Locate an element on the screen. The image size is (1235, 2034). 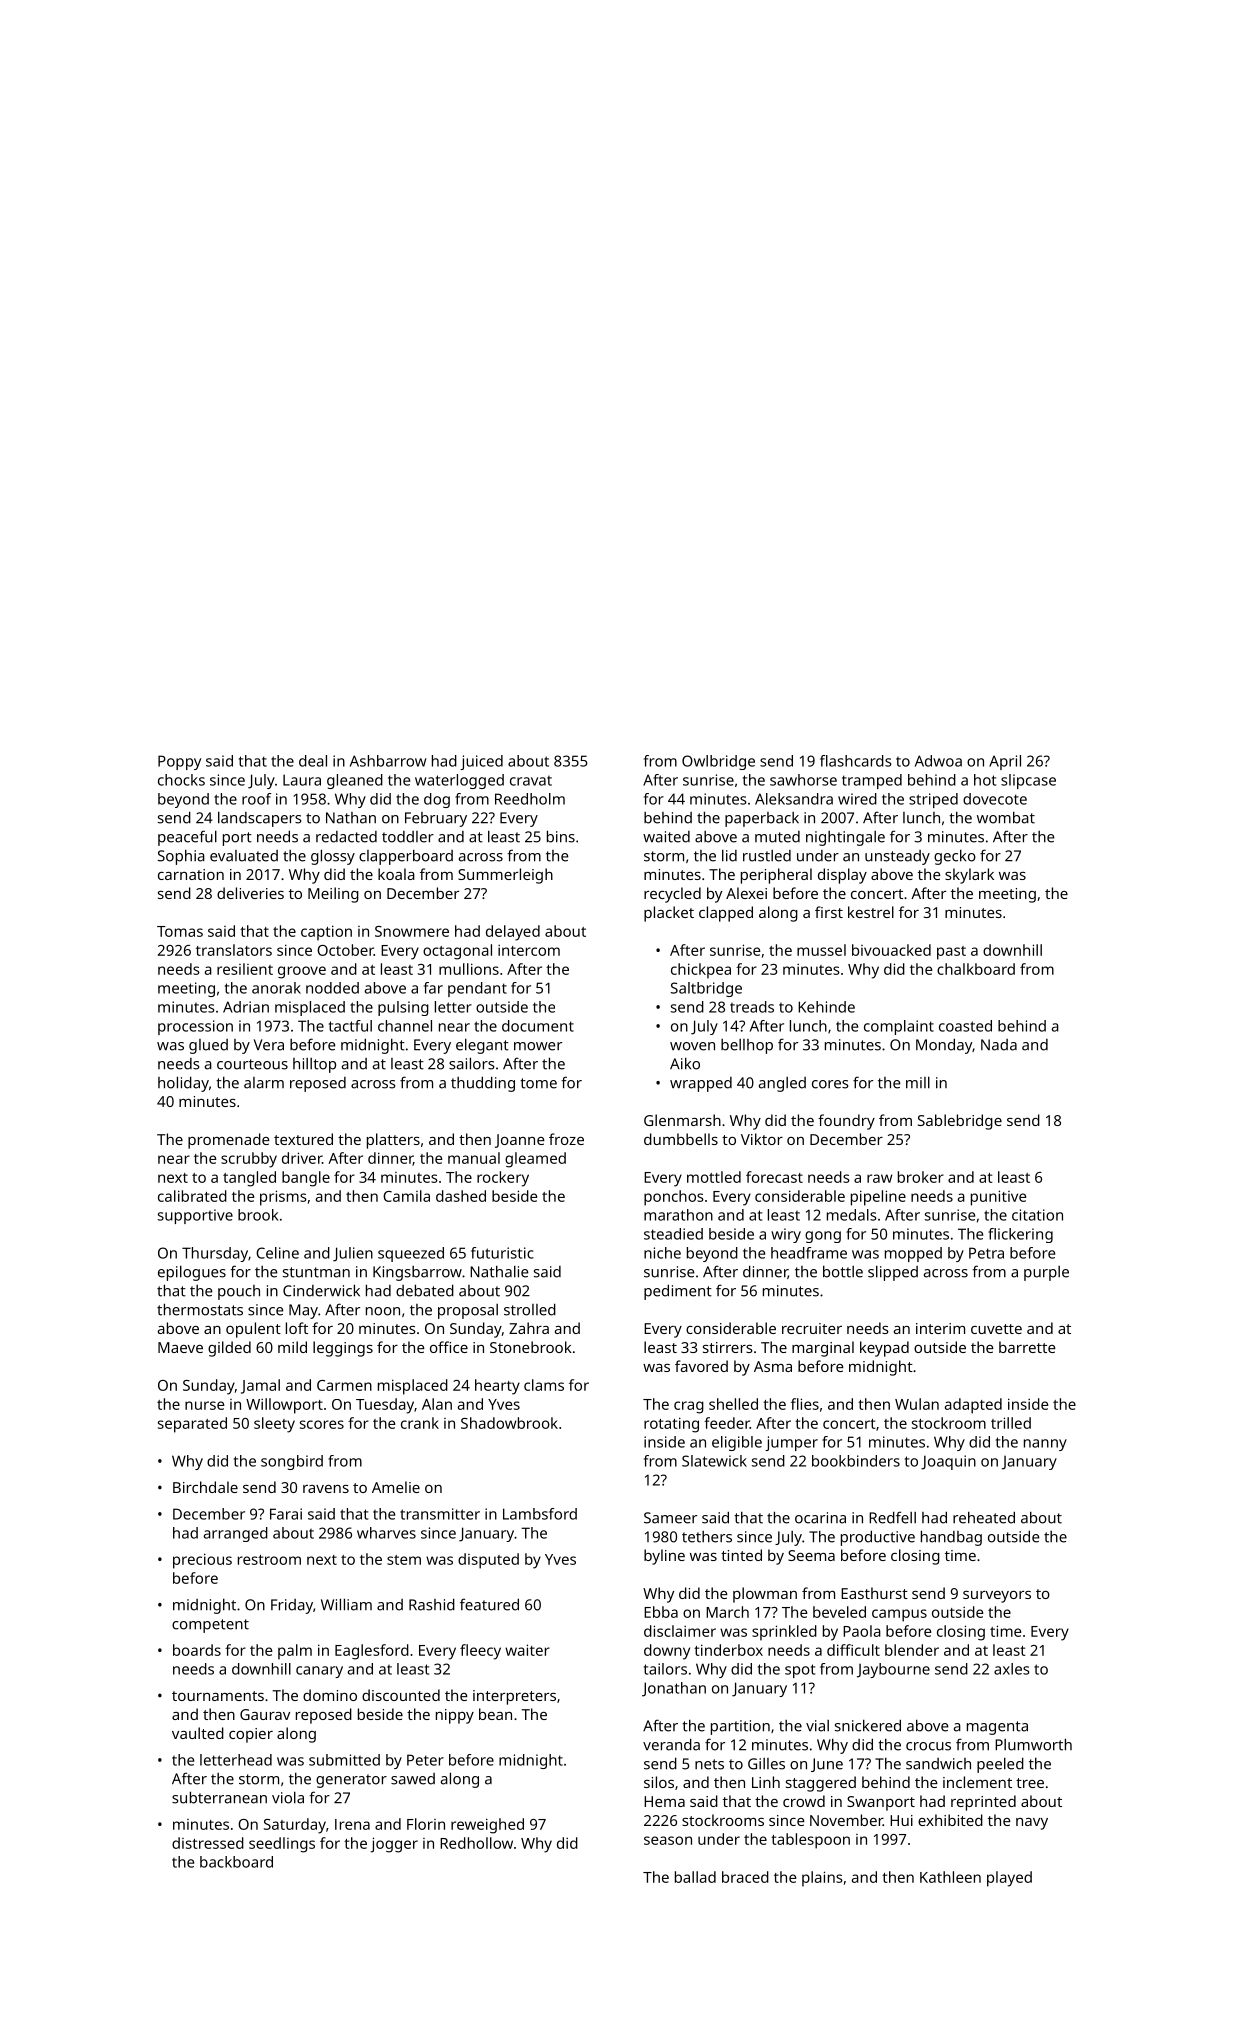
skylark is located at coordinates (969, 876).
